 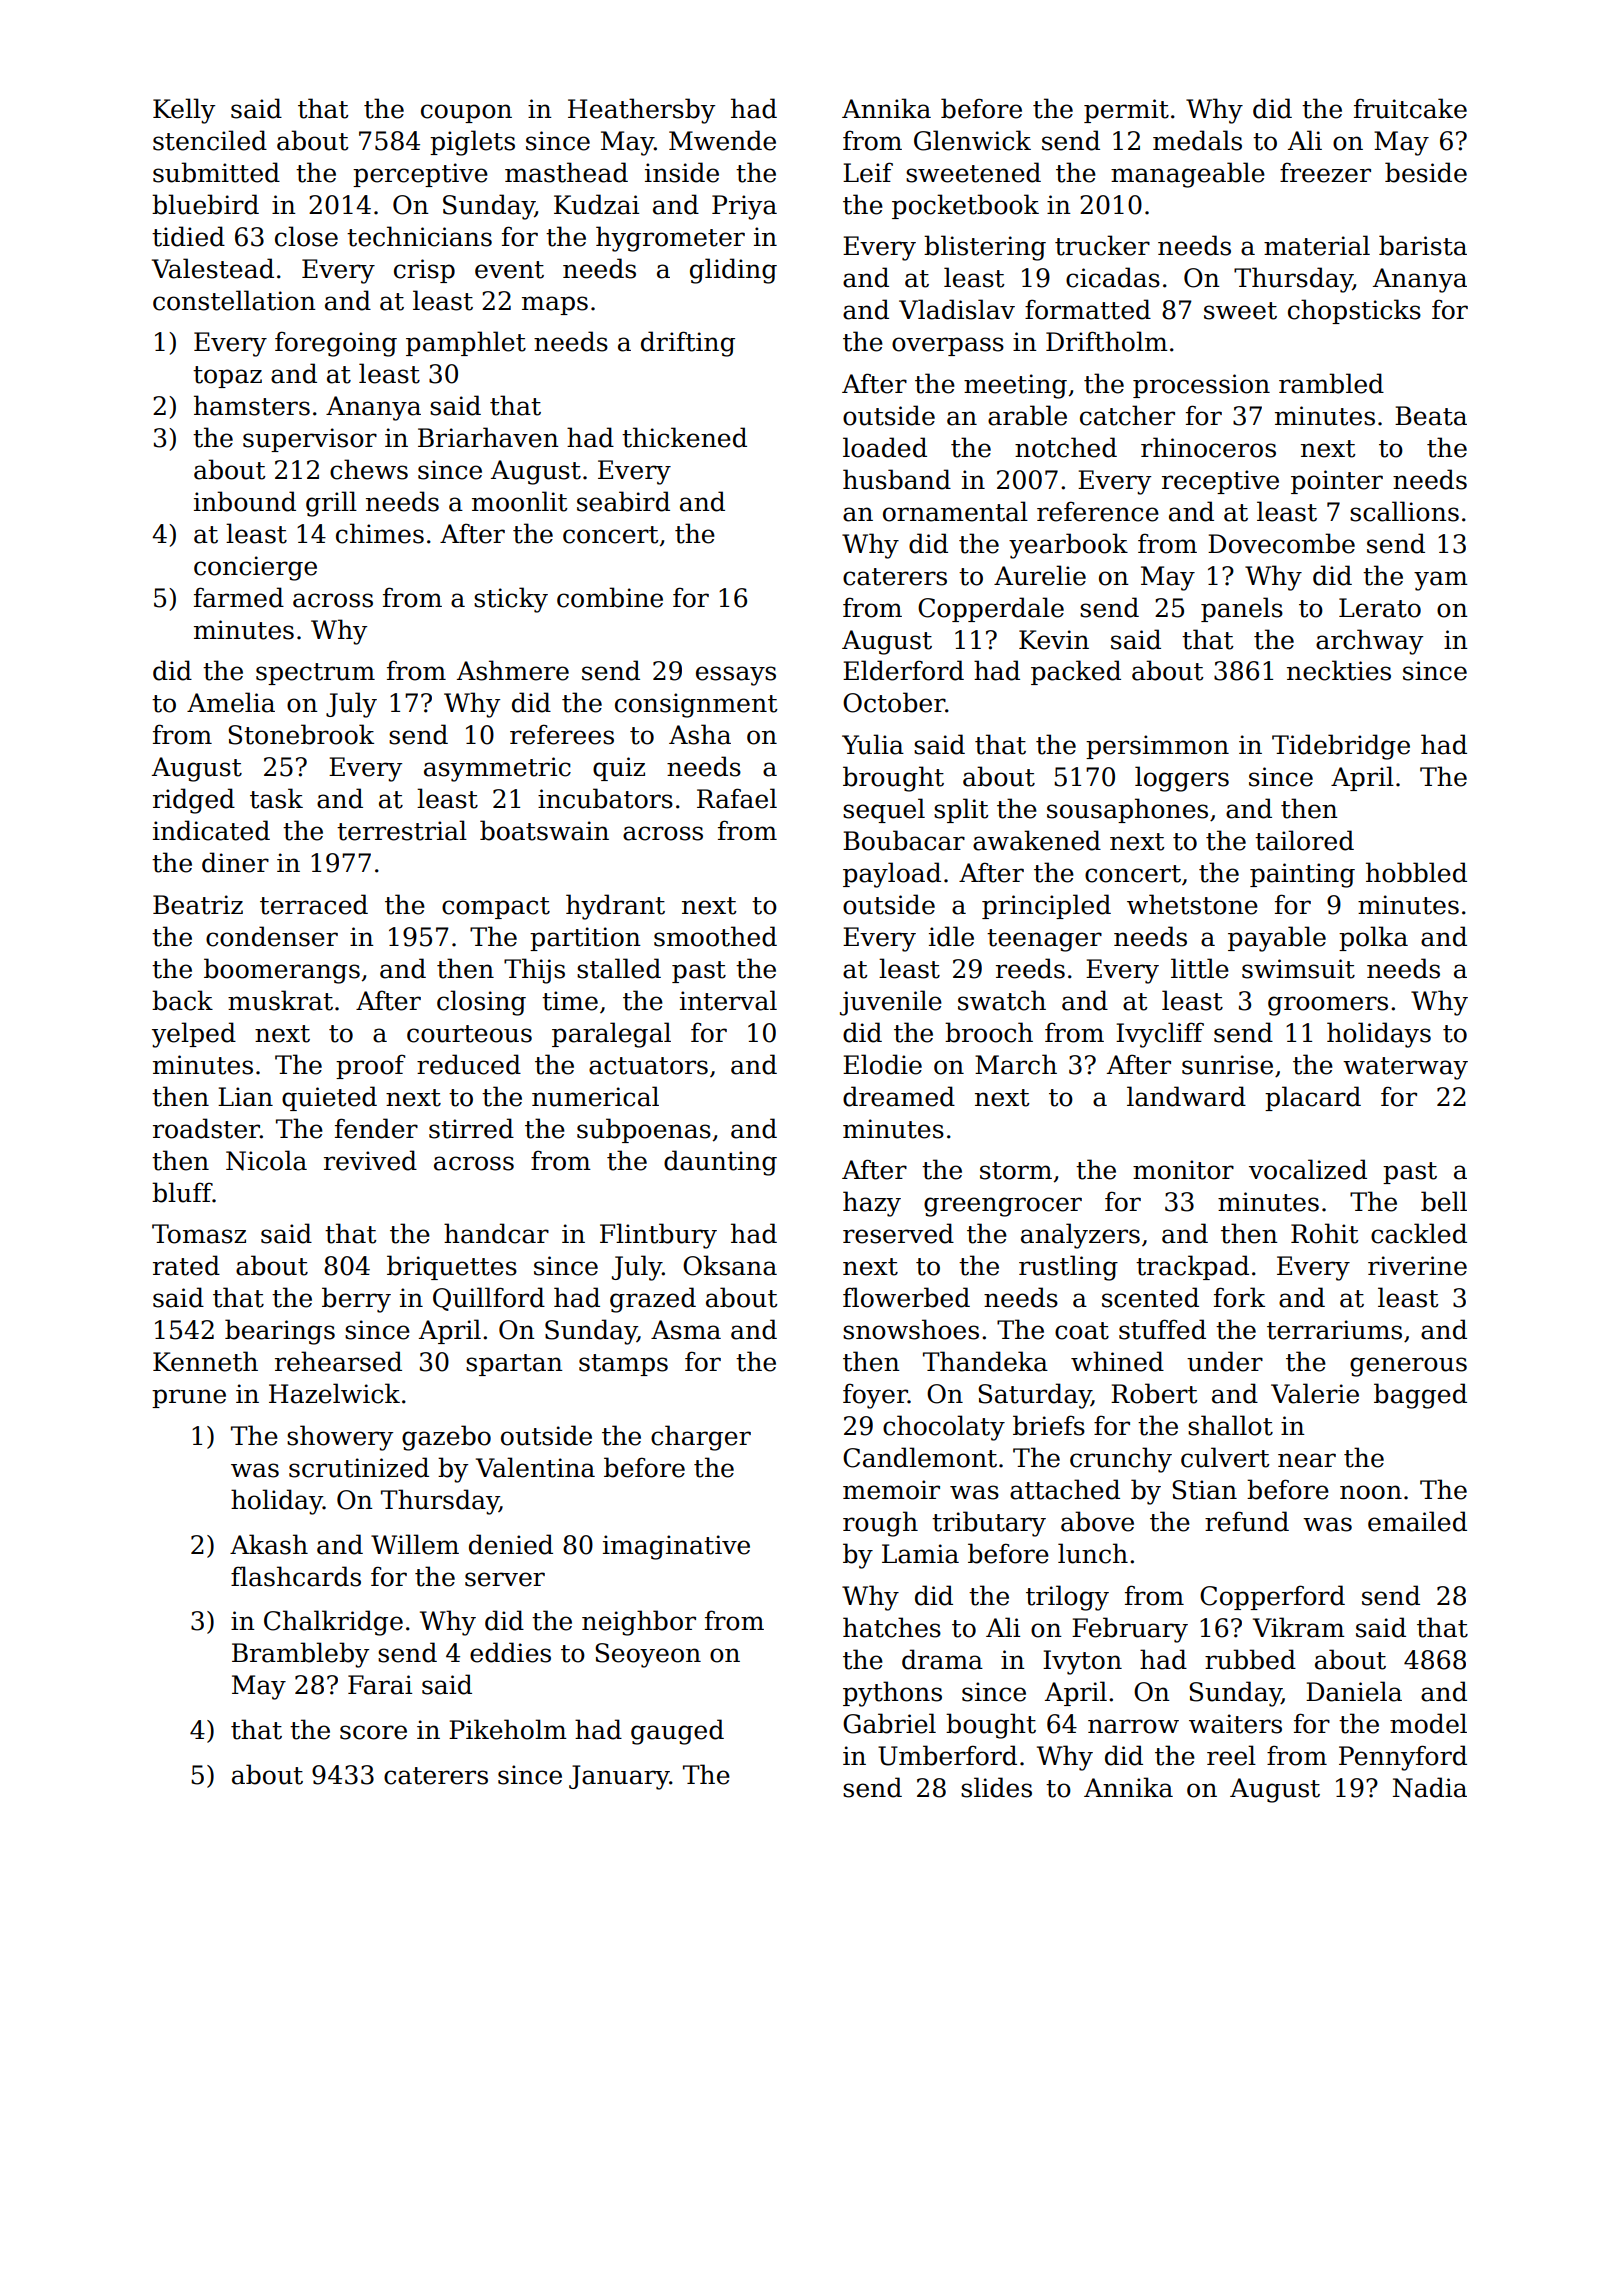 I want to click on close, so click(x=306, y=236).
